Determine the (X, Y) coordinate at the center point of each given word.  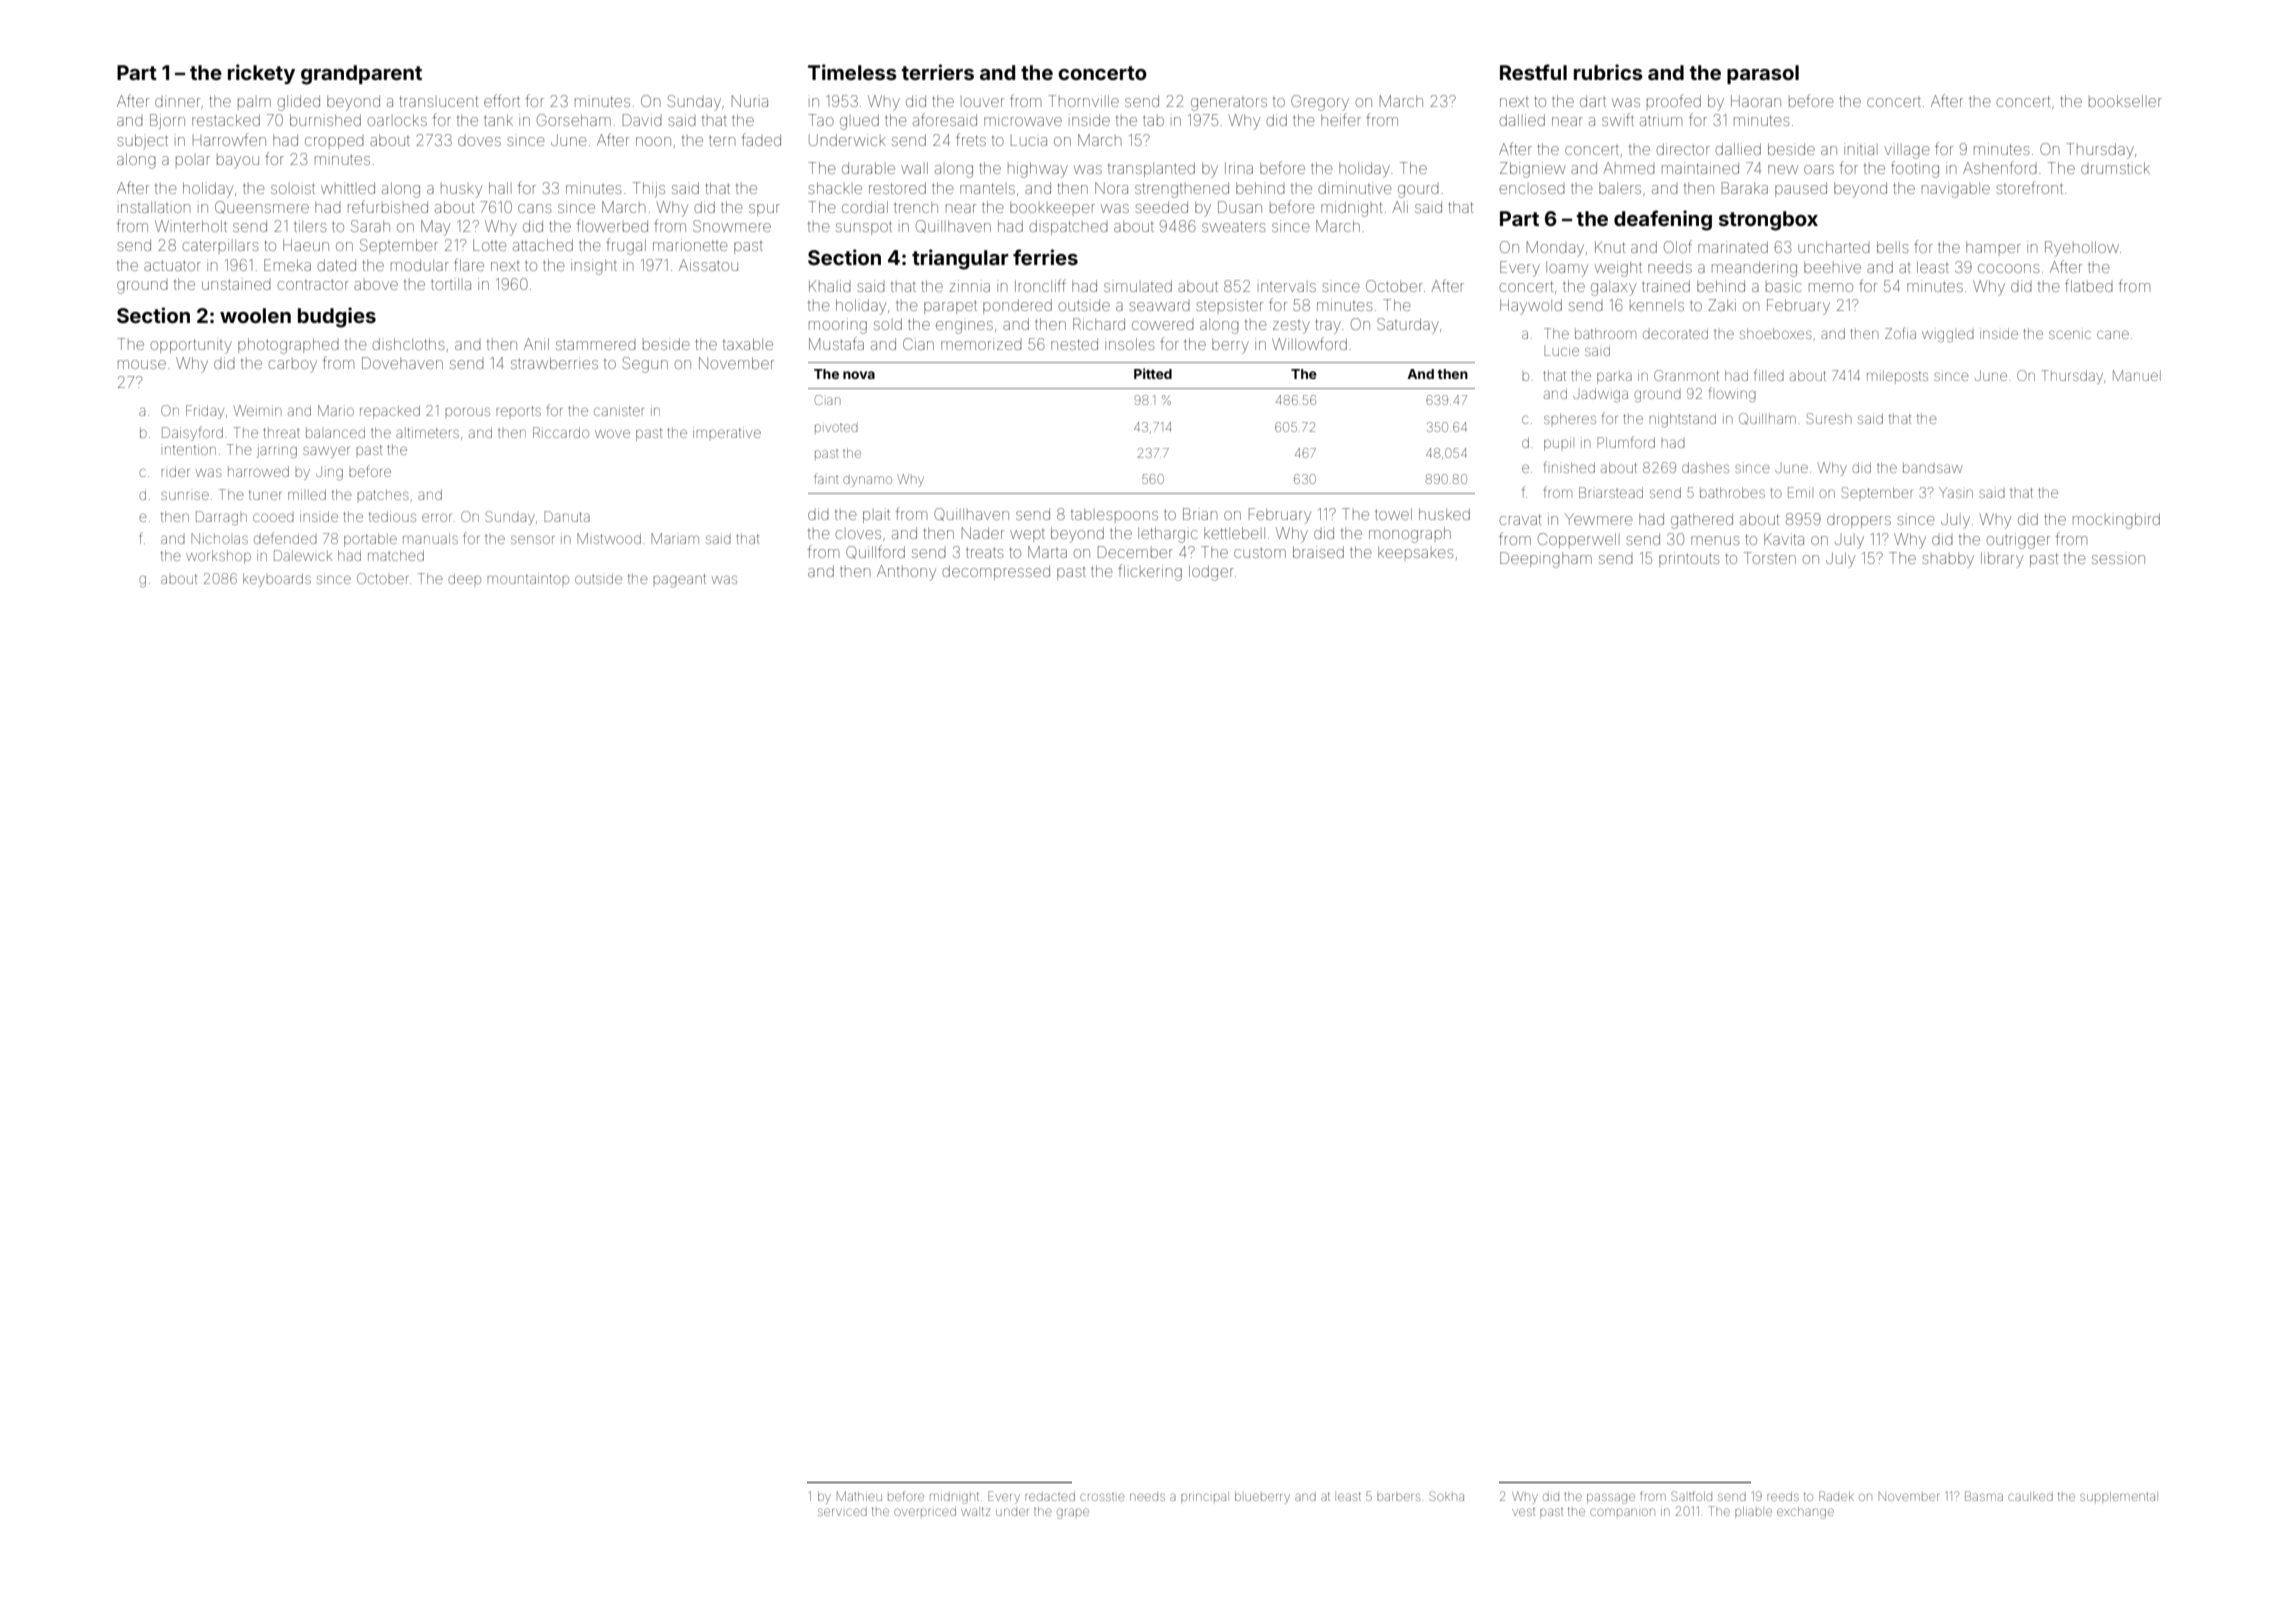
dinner (177, 101)
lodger (1211, 573)
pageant (679, 580)
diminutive (1354, 188)
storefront (2029, 187)
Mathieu (859, 1496)
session (2118, 558)
